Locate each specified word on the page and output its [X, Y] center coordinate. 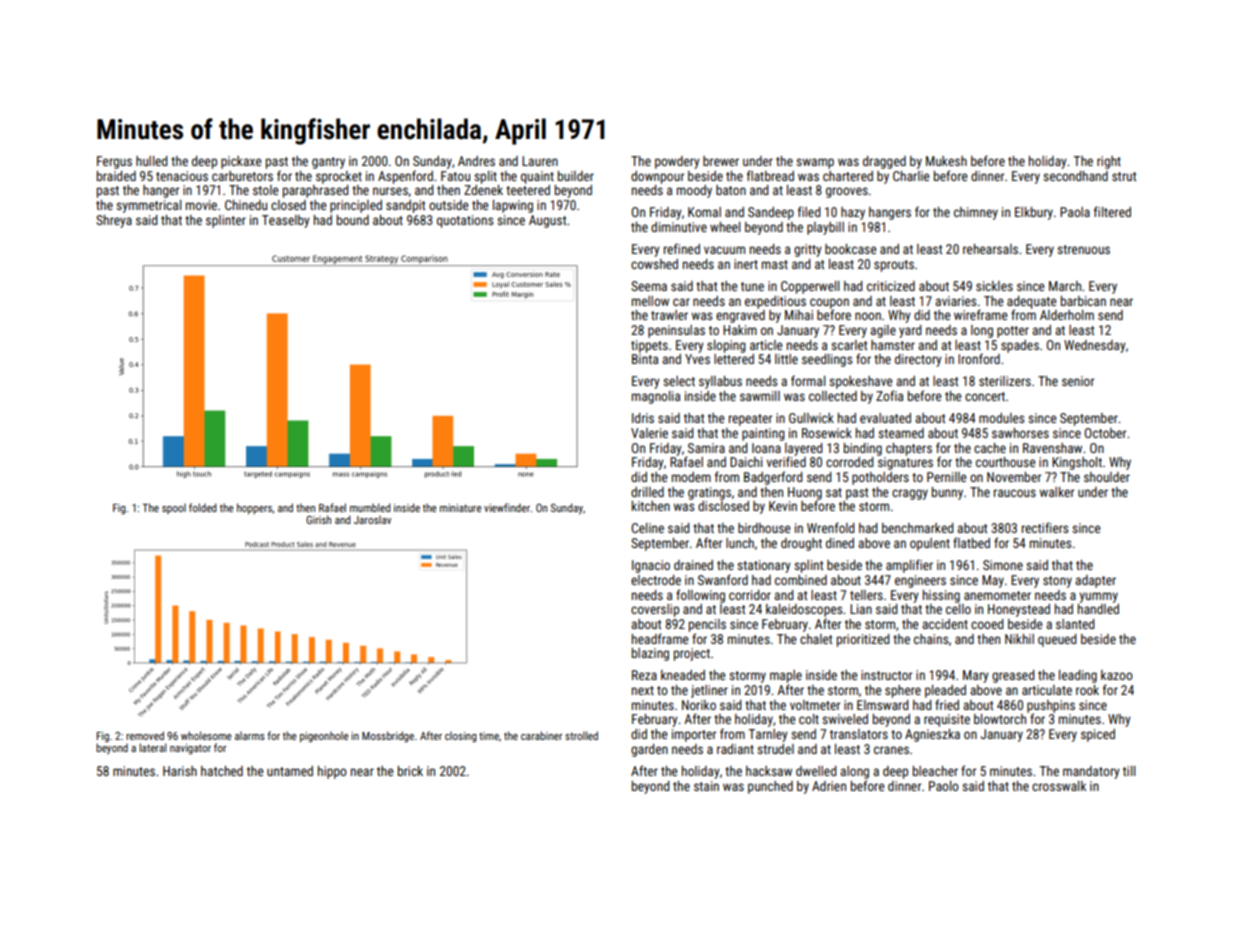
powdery [677, 162]
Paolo [944, 786]
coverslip [655, 610]
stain [706, 786]
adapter [1095, 581]
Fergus [114, 162]
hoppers [254, 508]
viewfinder [507, 507]
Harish [180, 771]
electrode [656, 580]
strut [1124, 176]
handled [1098, 609]
